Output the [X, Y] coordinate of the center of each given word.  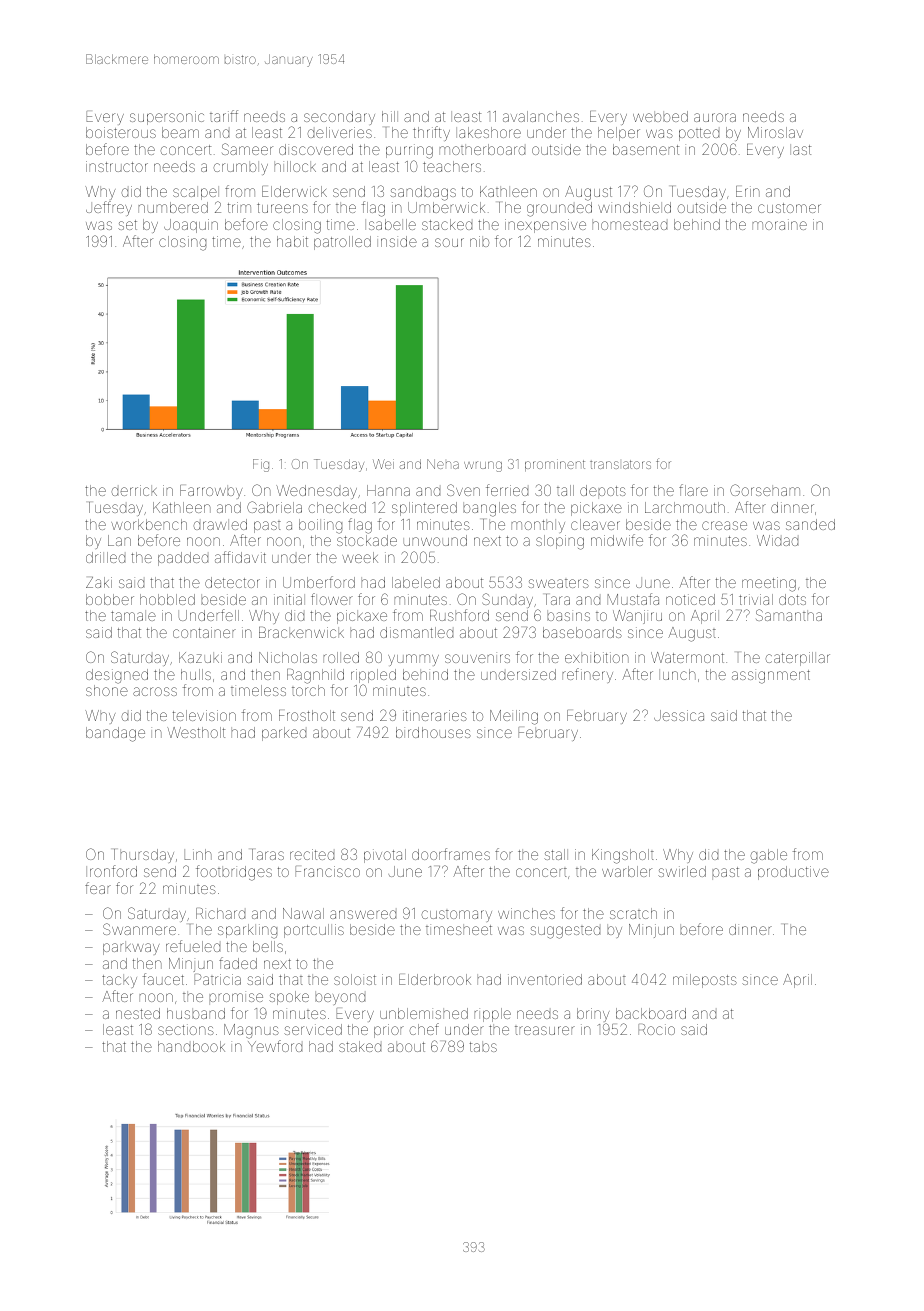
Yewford [275, 1046]
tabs [483, 1046]
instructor [117, 166]
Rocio [656, 1029]
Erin [748, 191]
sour [449, 242]
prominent [555, 465]
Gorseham [765, 490]
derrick [134, 490]
